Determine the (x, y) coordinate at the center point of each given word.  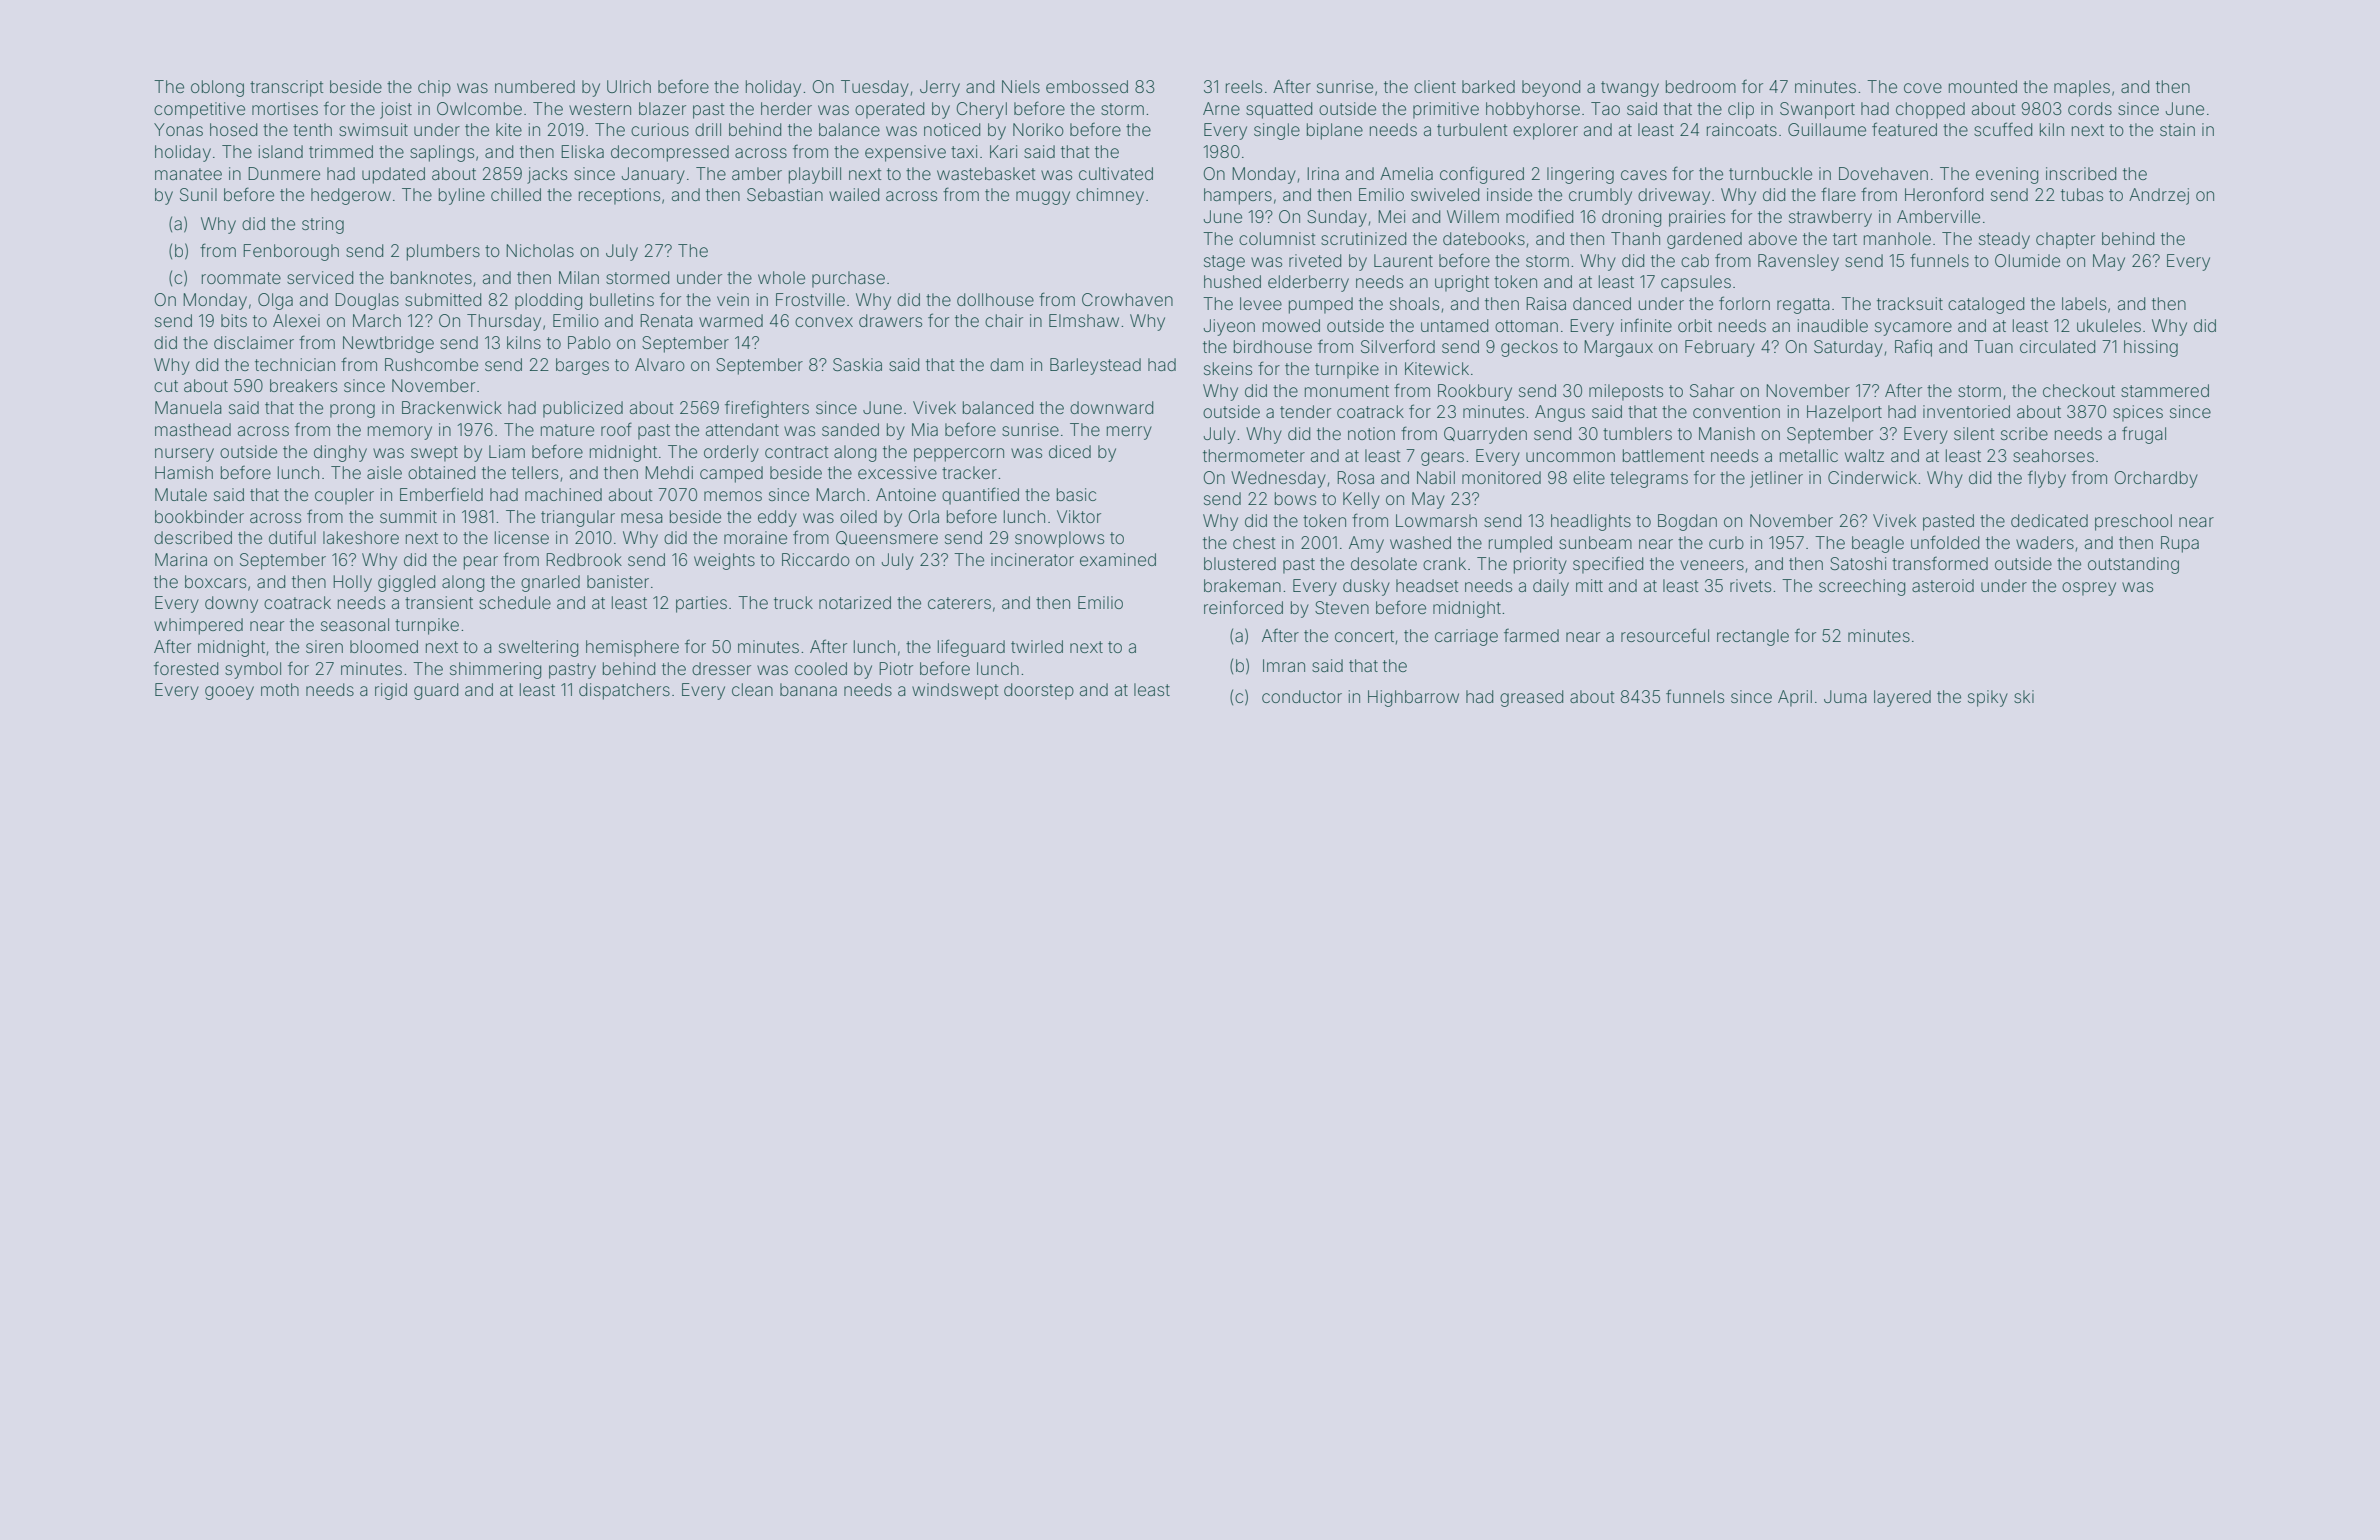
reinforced (1243, 607)
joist (396, 110)
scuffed (2003, 129)
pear (481, 563)
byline (462, 196)
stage (1224, 263)
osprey (2089, 589)
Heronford (1944, 194)
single (1277, 131)
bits (234, 320)
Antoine (906, 494)
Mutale (181, 494)
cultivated (1116, 173)
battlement (1663, 455)
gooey (229, 693)
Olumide (2027, 260)
